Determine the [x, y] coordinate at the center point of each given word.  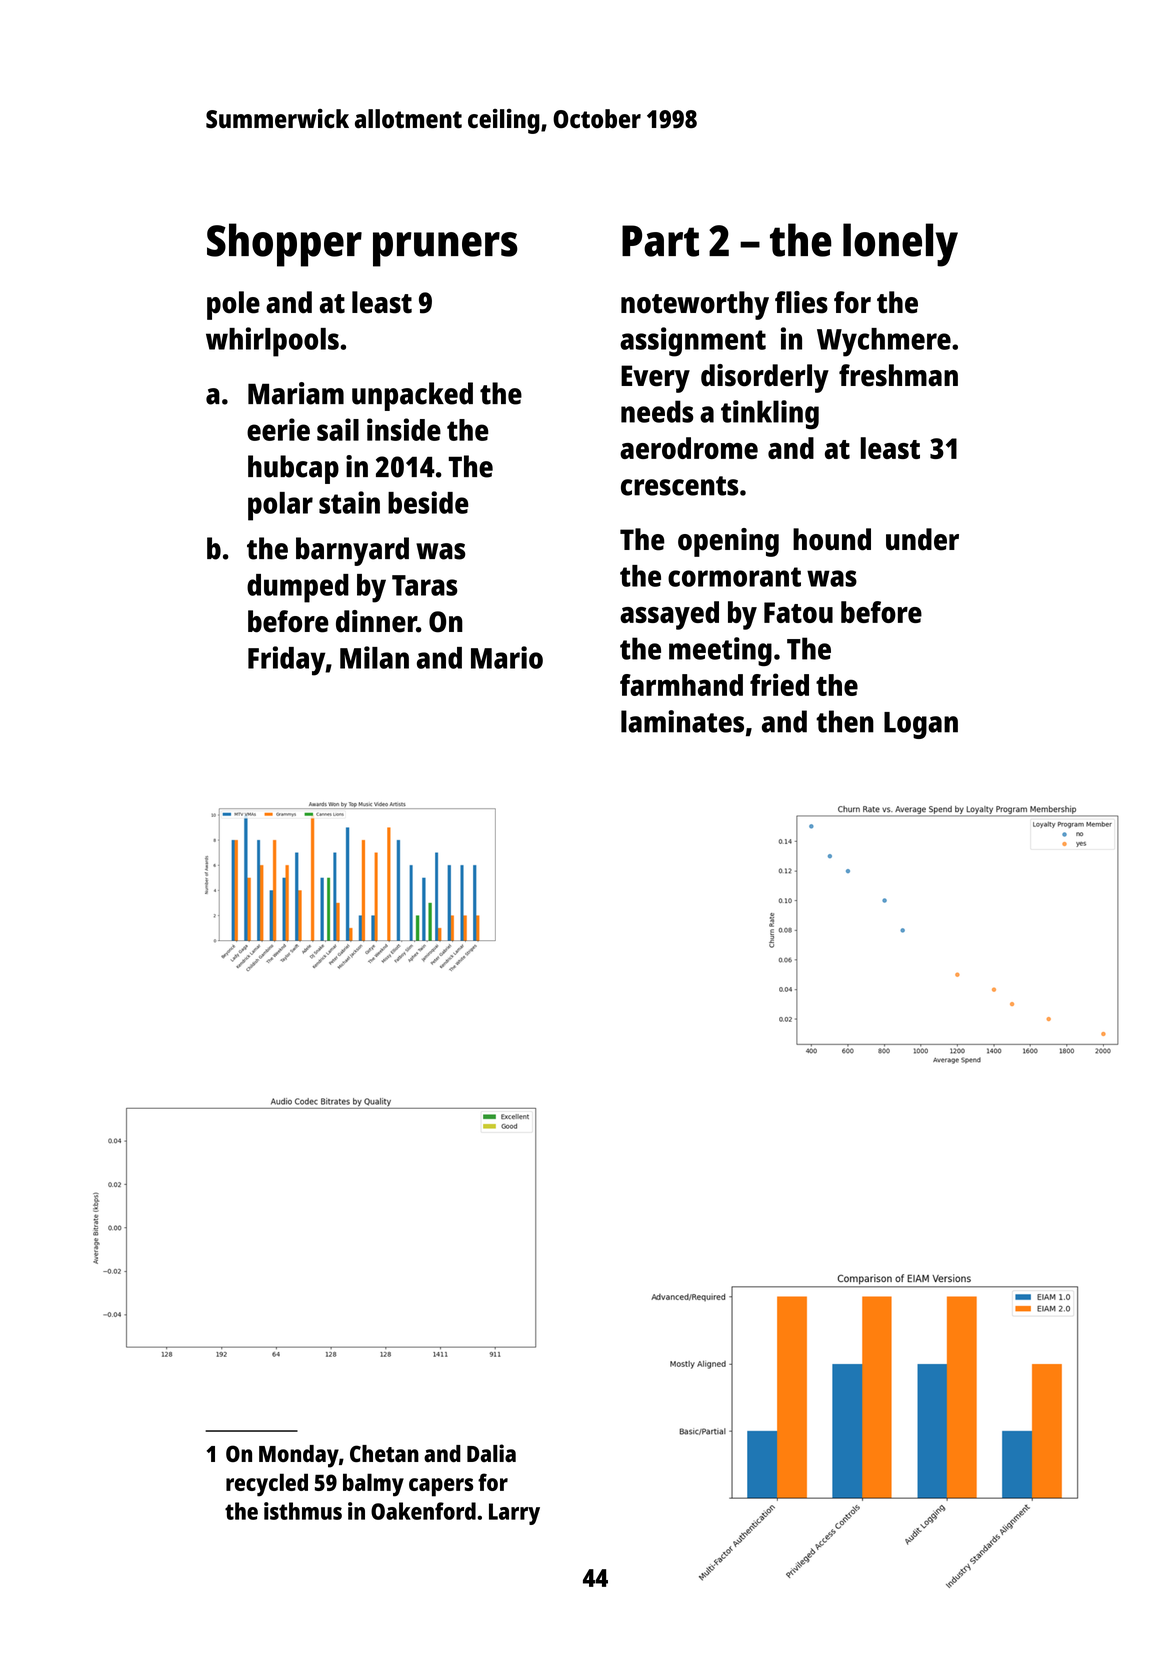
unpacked [412, 396]
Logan [921, 725]
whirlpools [272, 342]
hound [832, 539]
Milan [374, 657]
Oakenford [423, 1511]
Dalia [491, 1453]
